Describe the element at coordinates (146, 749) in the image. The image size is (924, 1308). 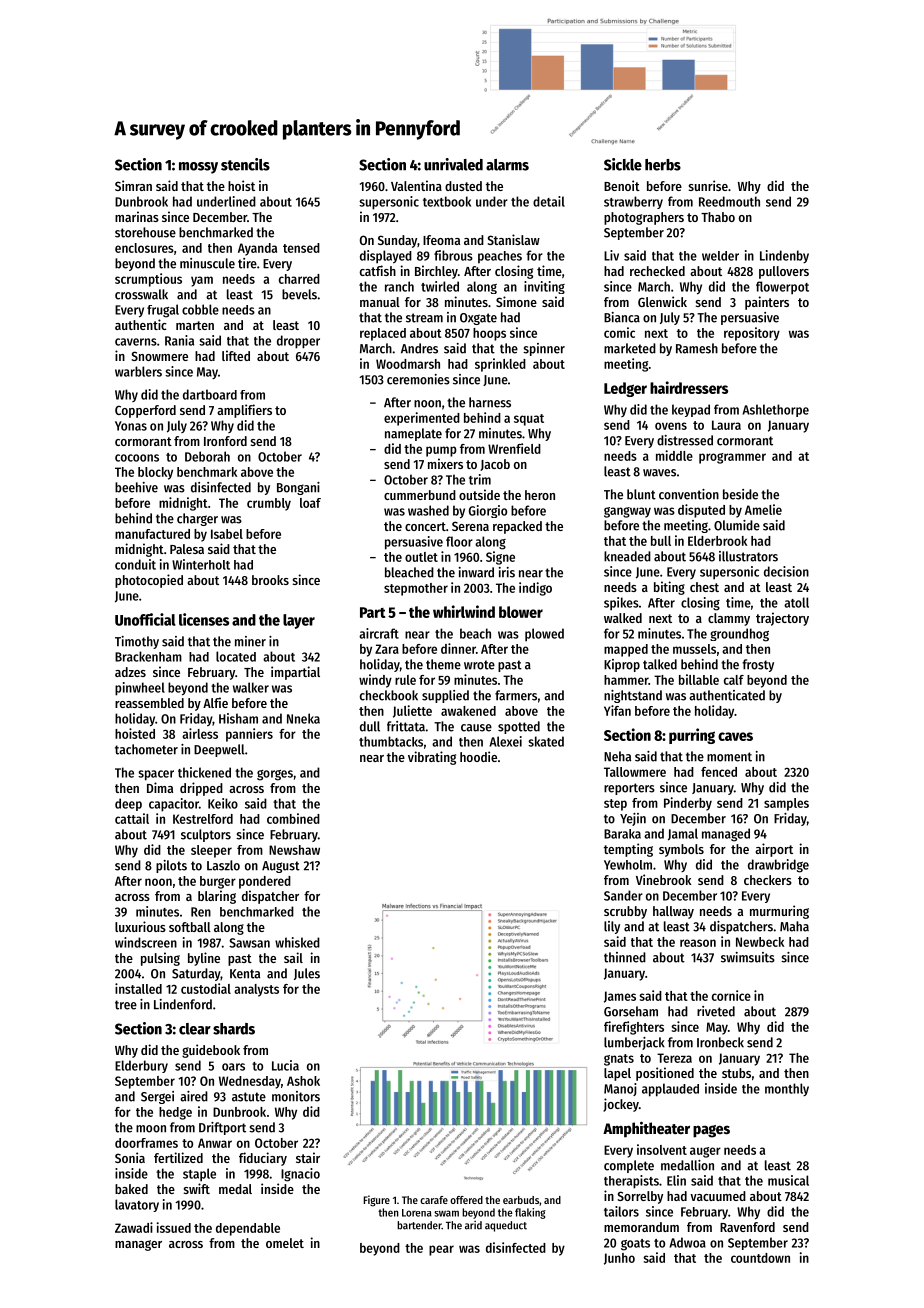
I see `tachometer` at that location.
